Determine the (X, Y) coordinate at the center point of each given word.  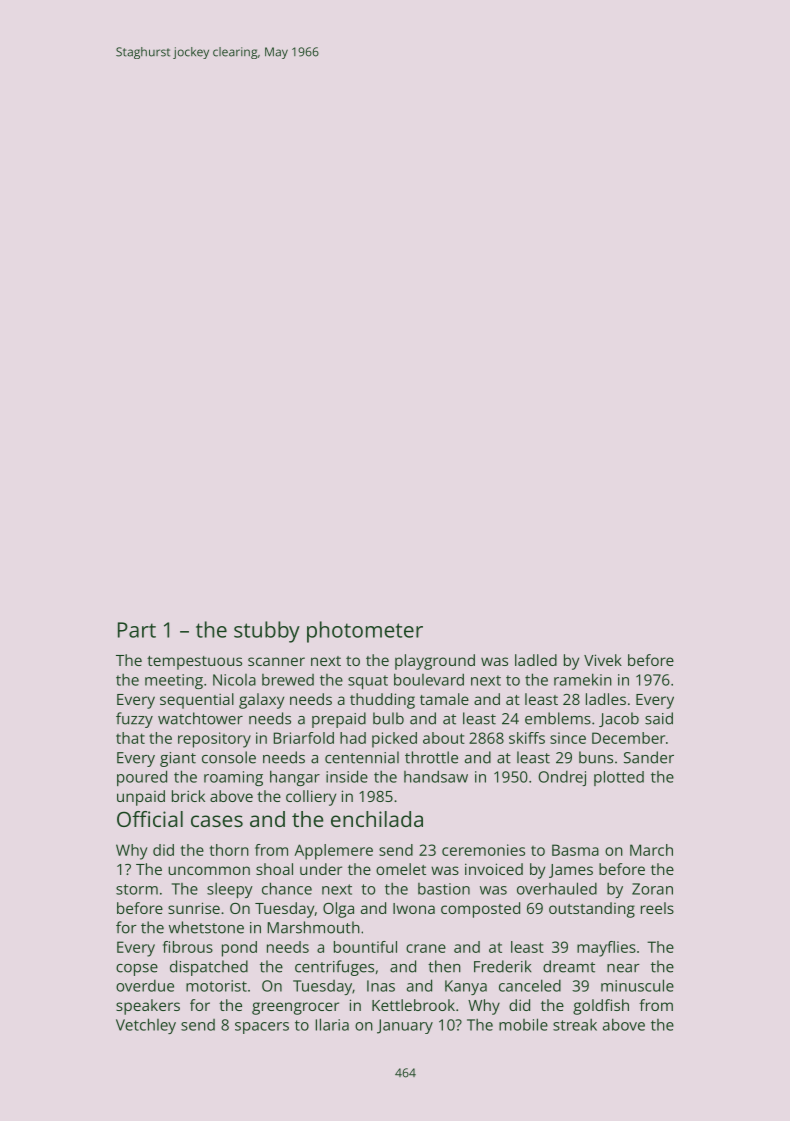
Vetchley (146, 1026)
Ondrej (562, 778)
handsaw (436, 776)
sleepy (230, 890)
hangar (295, 778)
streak (575, 1025)
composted (480, 910)
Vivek (603, 660)
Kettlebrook (413, 1005)
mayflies (606, 949)
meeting (174, 681)
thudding (382, 701)
